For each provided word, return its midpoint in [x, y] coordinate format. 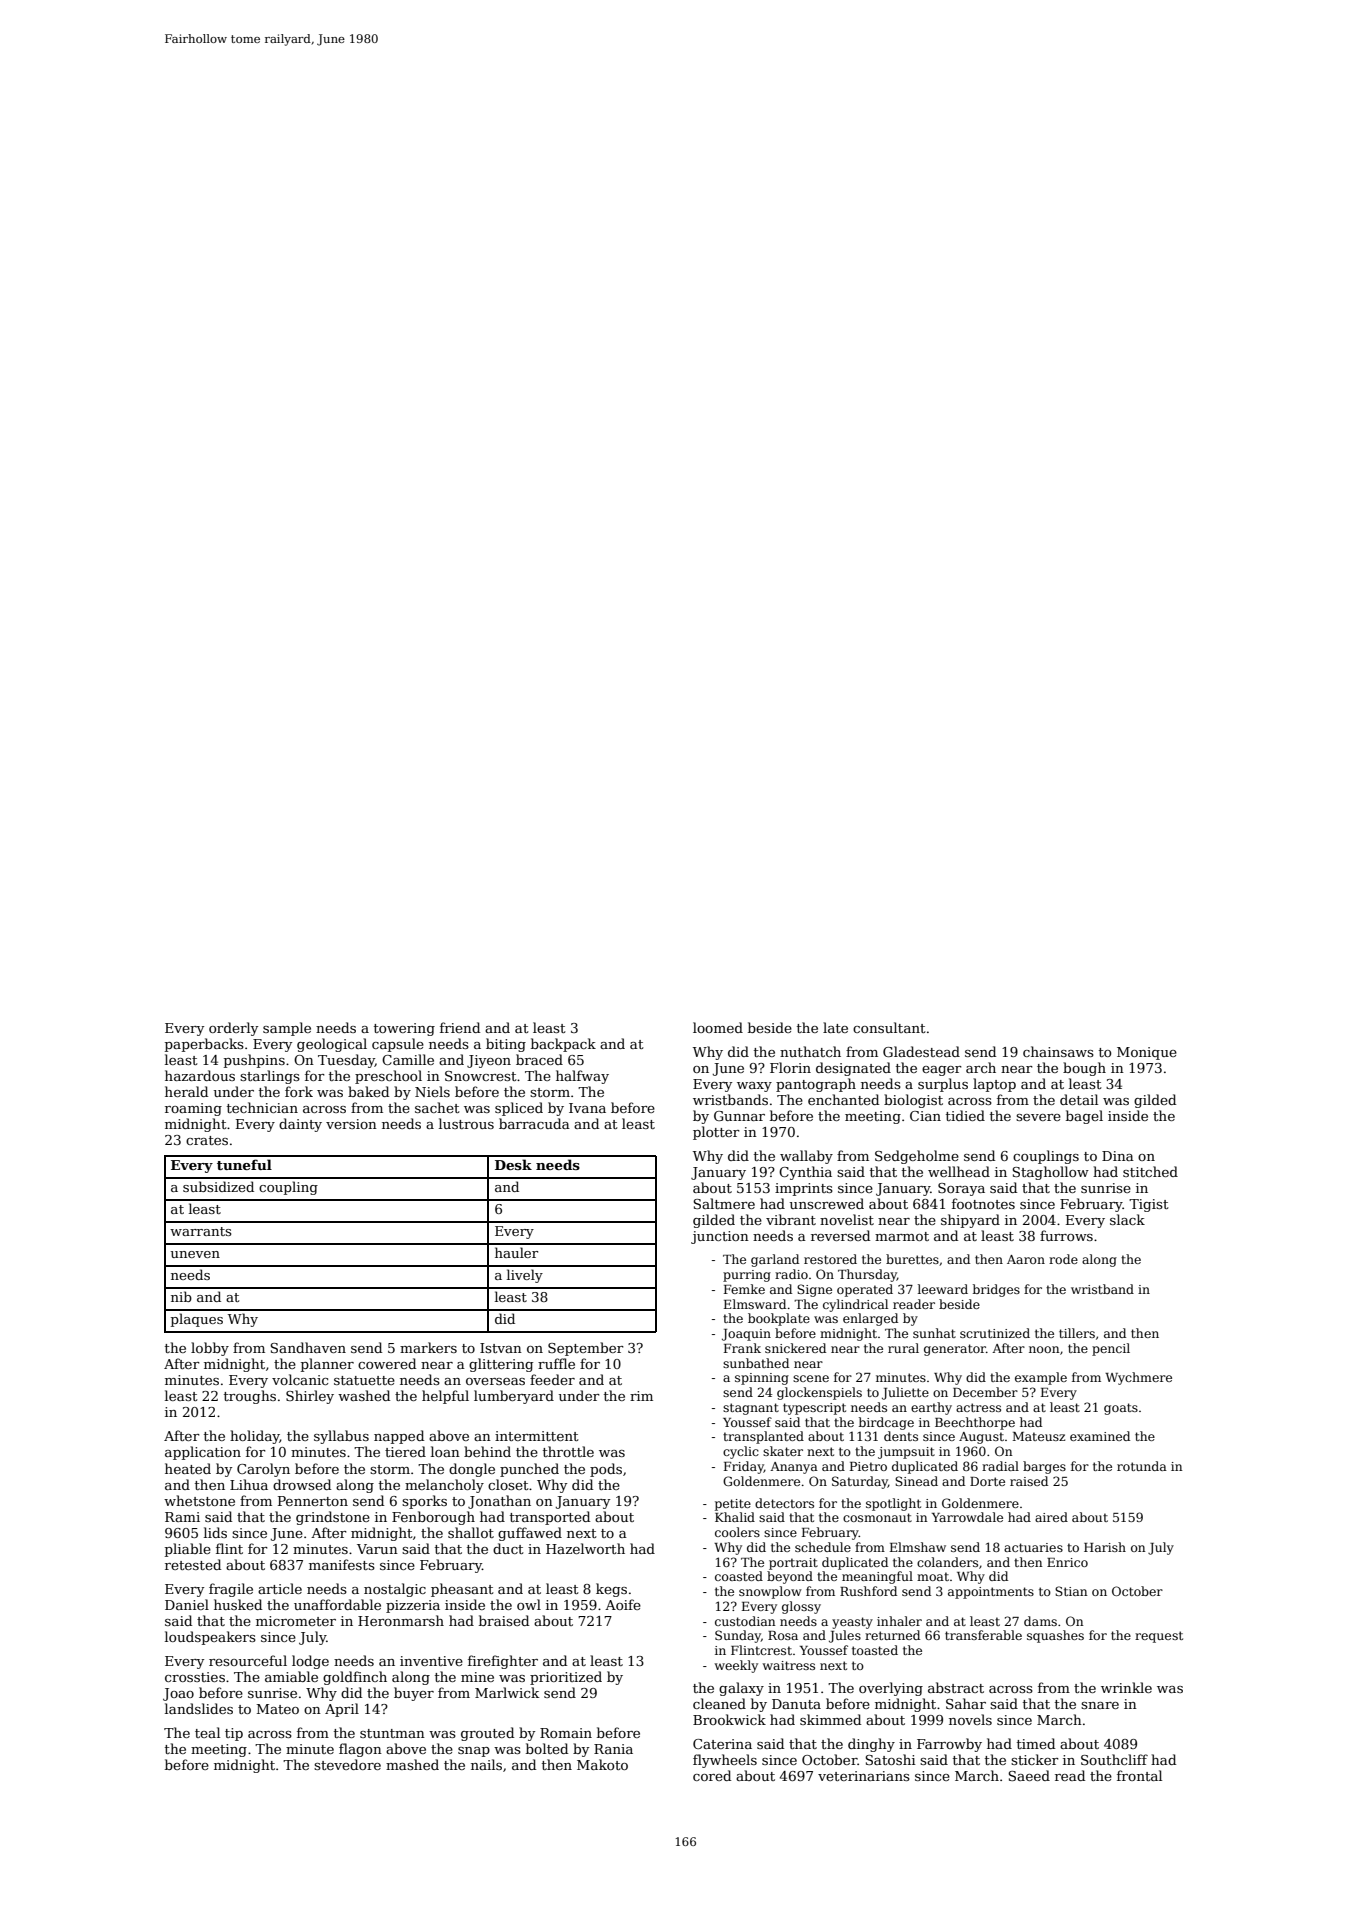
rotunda [1142, 1466]
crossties [195, 1677]
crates [207, 1140]
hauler [516, 1252]
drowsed [302, 1484]
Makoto [602, 1764]
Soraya [961, 1189]
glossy [801, 1607]
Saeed [1029, 1775]
